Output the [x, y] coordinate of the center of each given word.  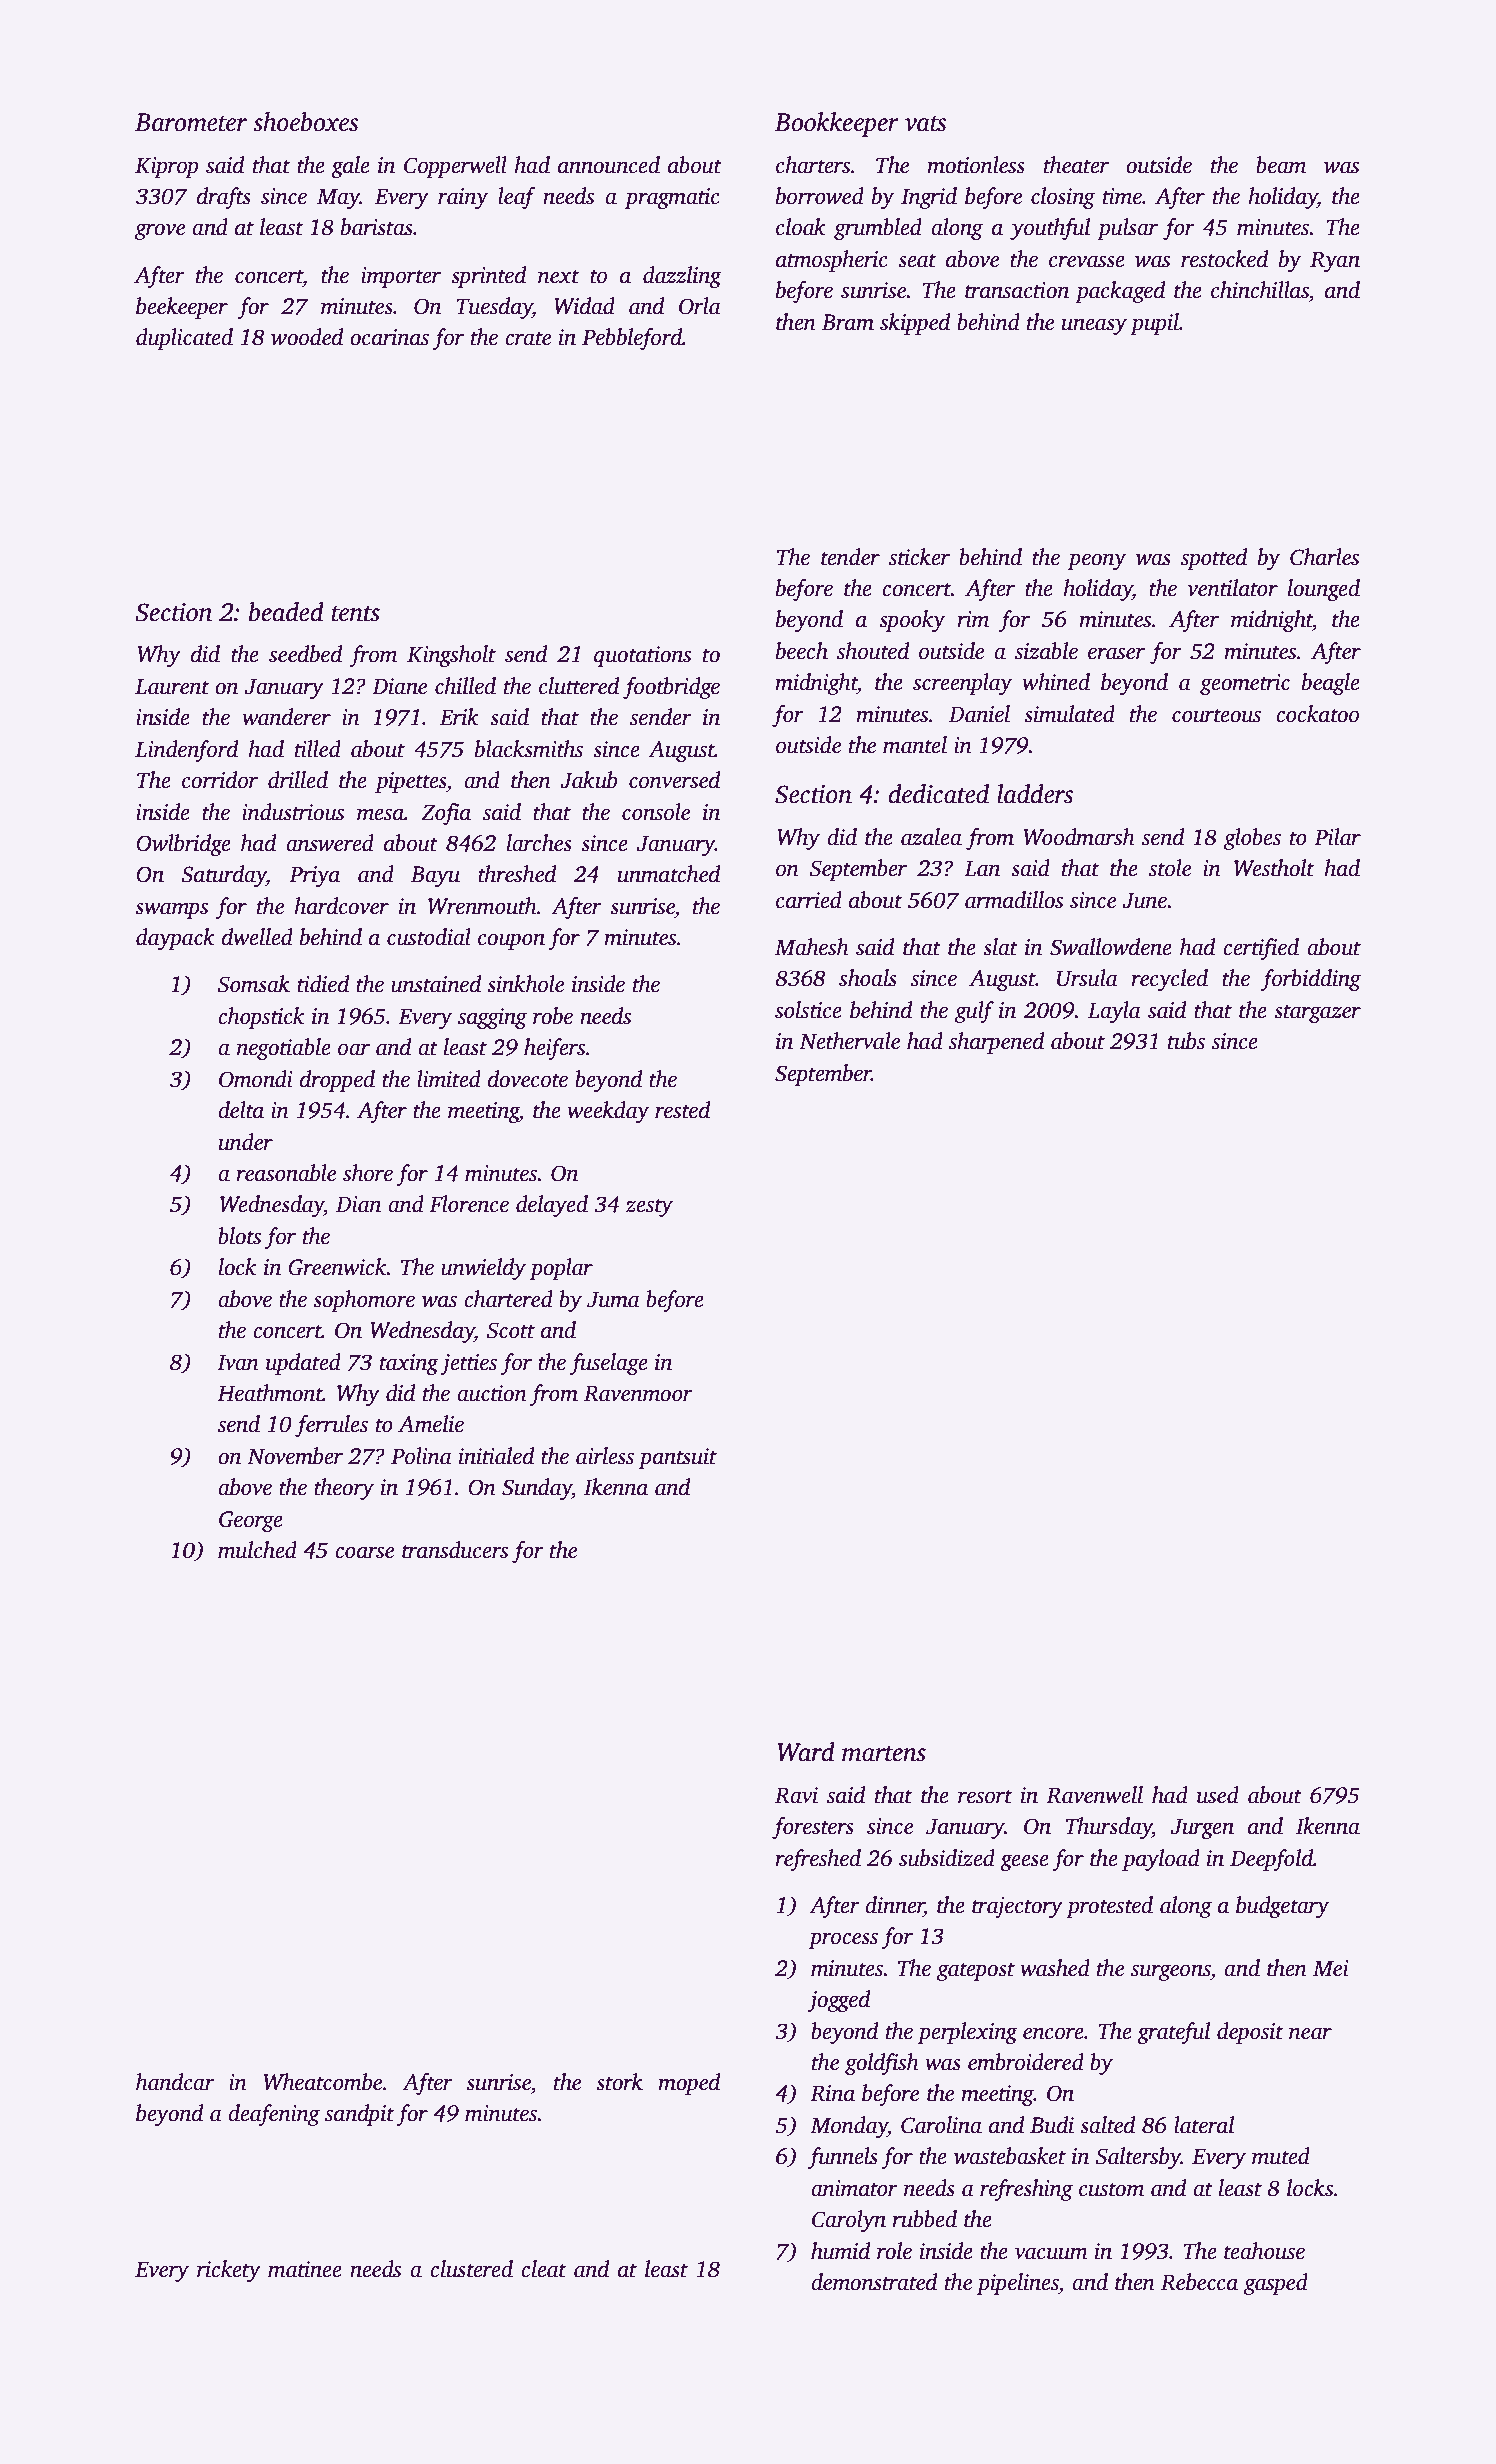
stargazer [1317, 1013]
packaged [1120, 292]
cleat [543, 2269]
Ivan [238, 1363]
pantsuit [678, 1458]
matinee [305, 2269]
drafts [224, 198]
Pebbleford [632, 339]
